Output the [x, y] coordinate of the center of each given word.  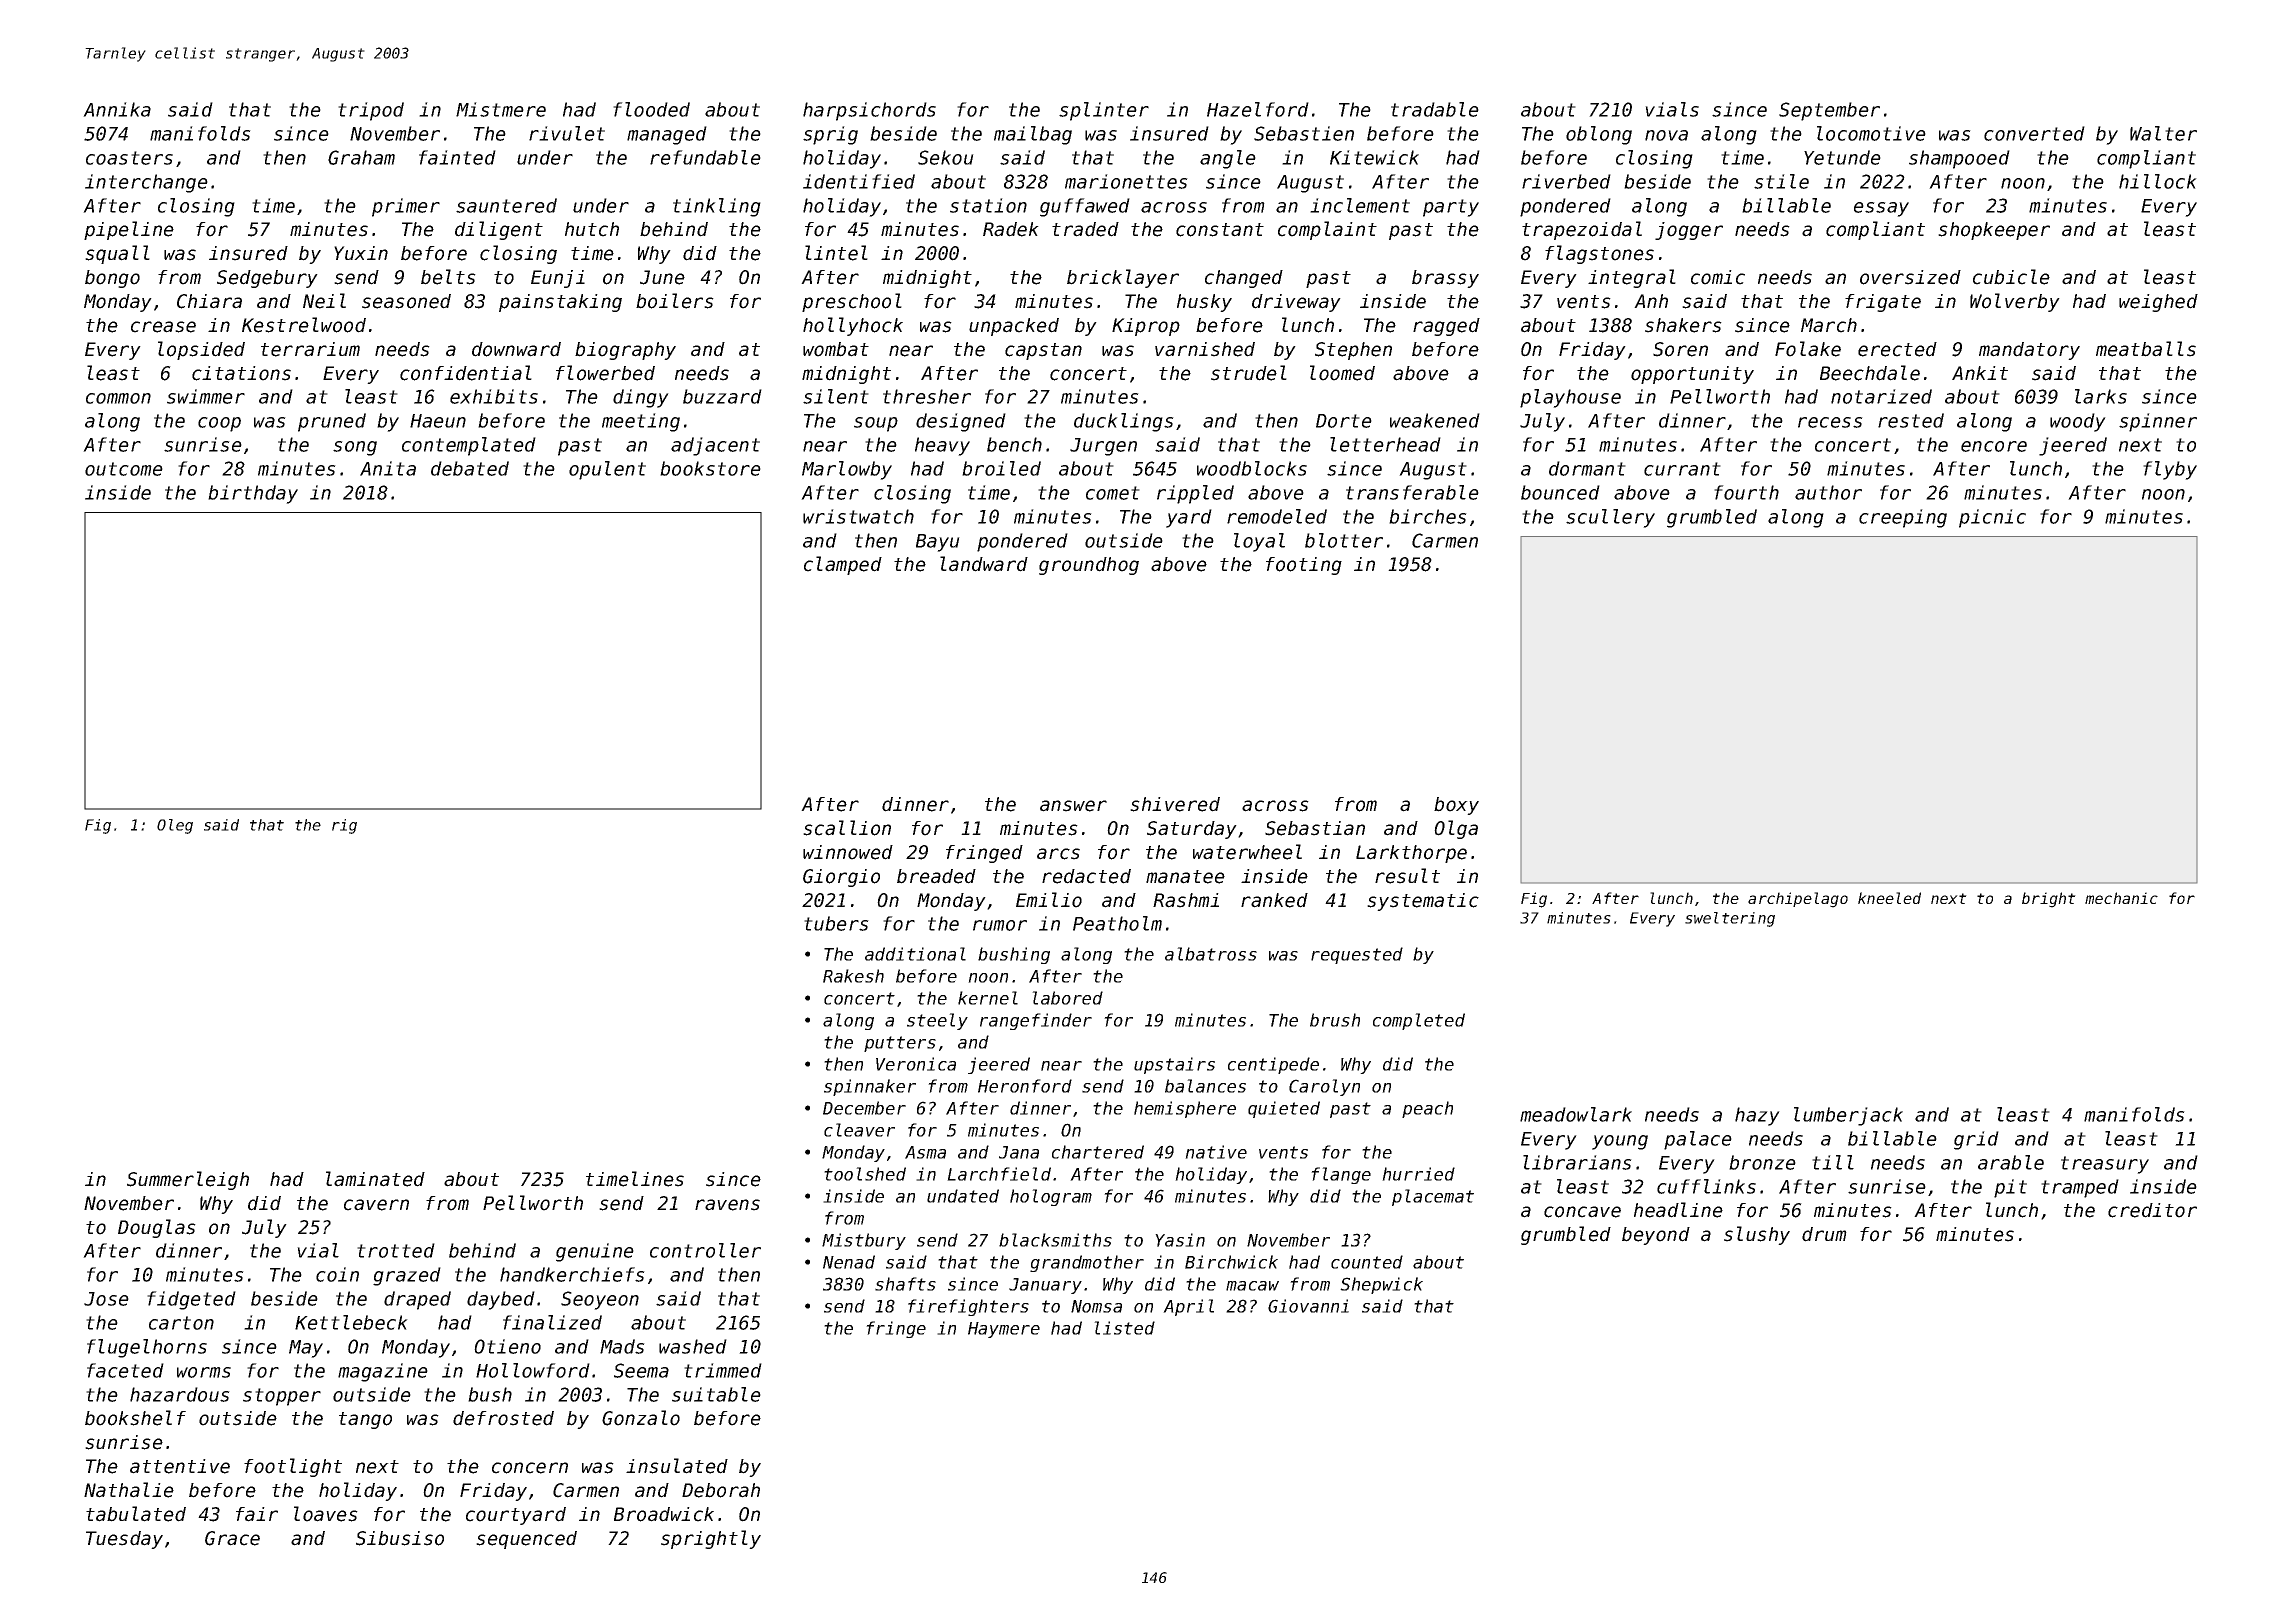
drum [1824, 1234]
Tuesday [124, 1540]
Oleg [175, 826]
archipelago [1798, 900]
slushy [1757, 1235]
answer [1073, 806]
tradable [1435, 109]
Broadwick [664, 1514]
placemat [1433, 1197]
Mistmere [501, 109]
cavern [376, 1205]
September [1829, 111]
